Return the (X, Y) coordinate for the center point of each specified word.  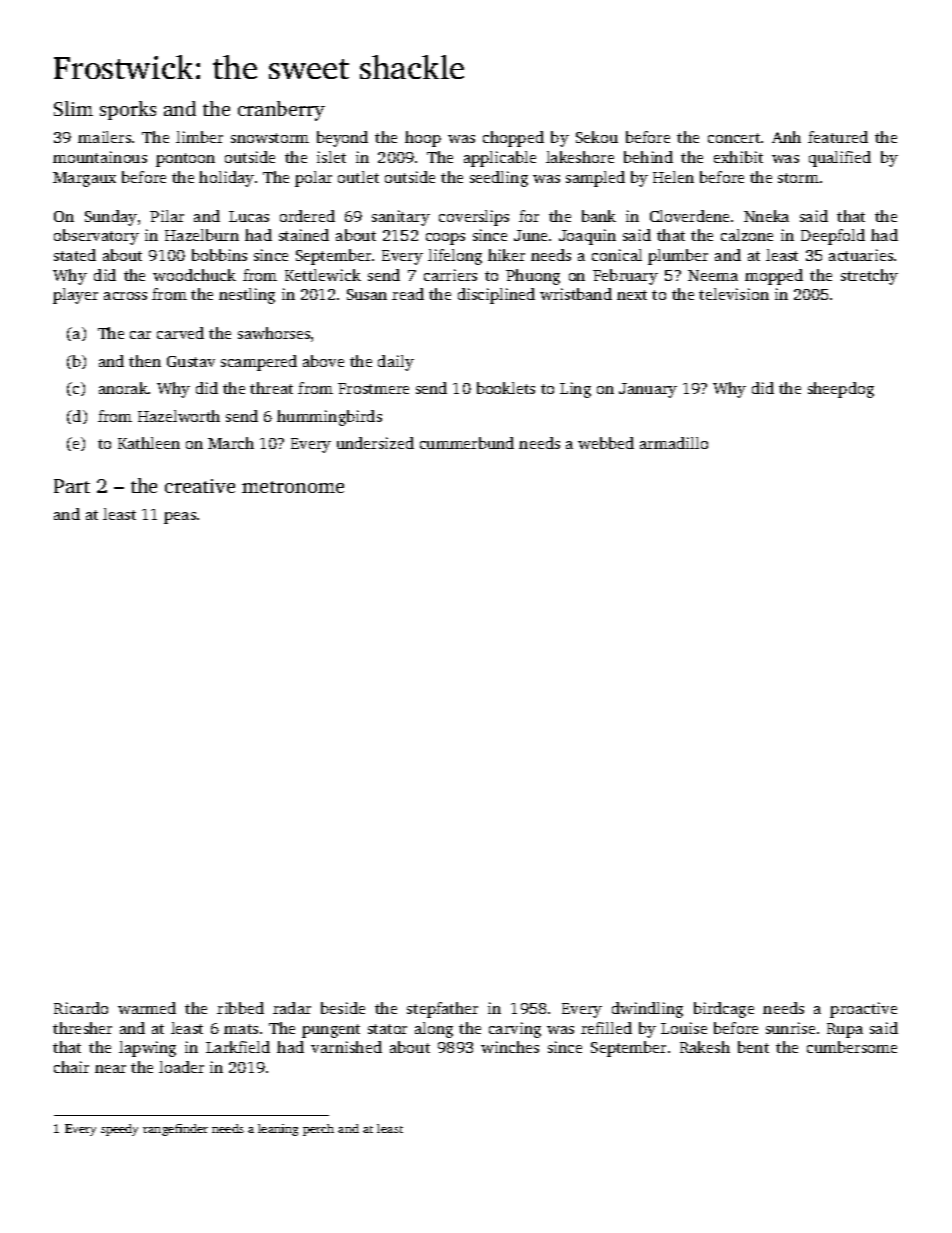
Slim (73, 108)
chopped (513, 139)
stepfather (442, 1010)
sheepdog (841, 390)
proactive (863, 1010)
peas (180, 518)
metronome (293, 487)
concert (734, 138)
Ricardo (81, 1008)
